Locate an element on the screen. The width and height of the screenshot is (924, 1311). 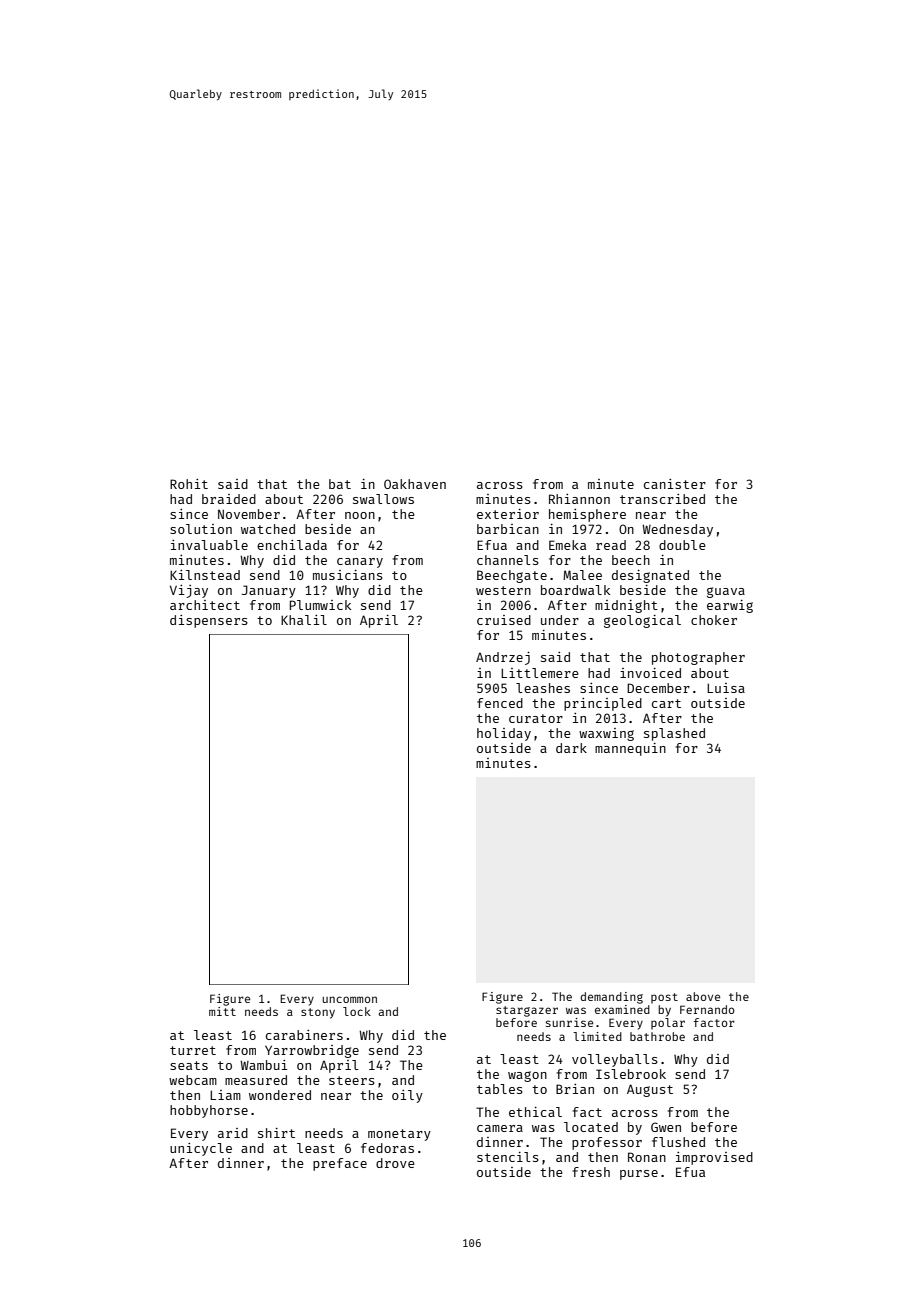
double is located at coordinates (682, 545).
